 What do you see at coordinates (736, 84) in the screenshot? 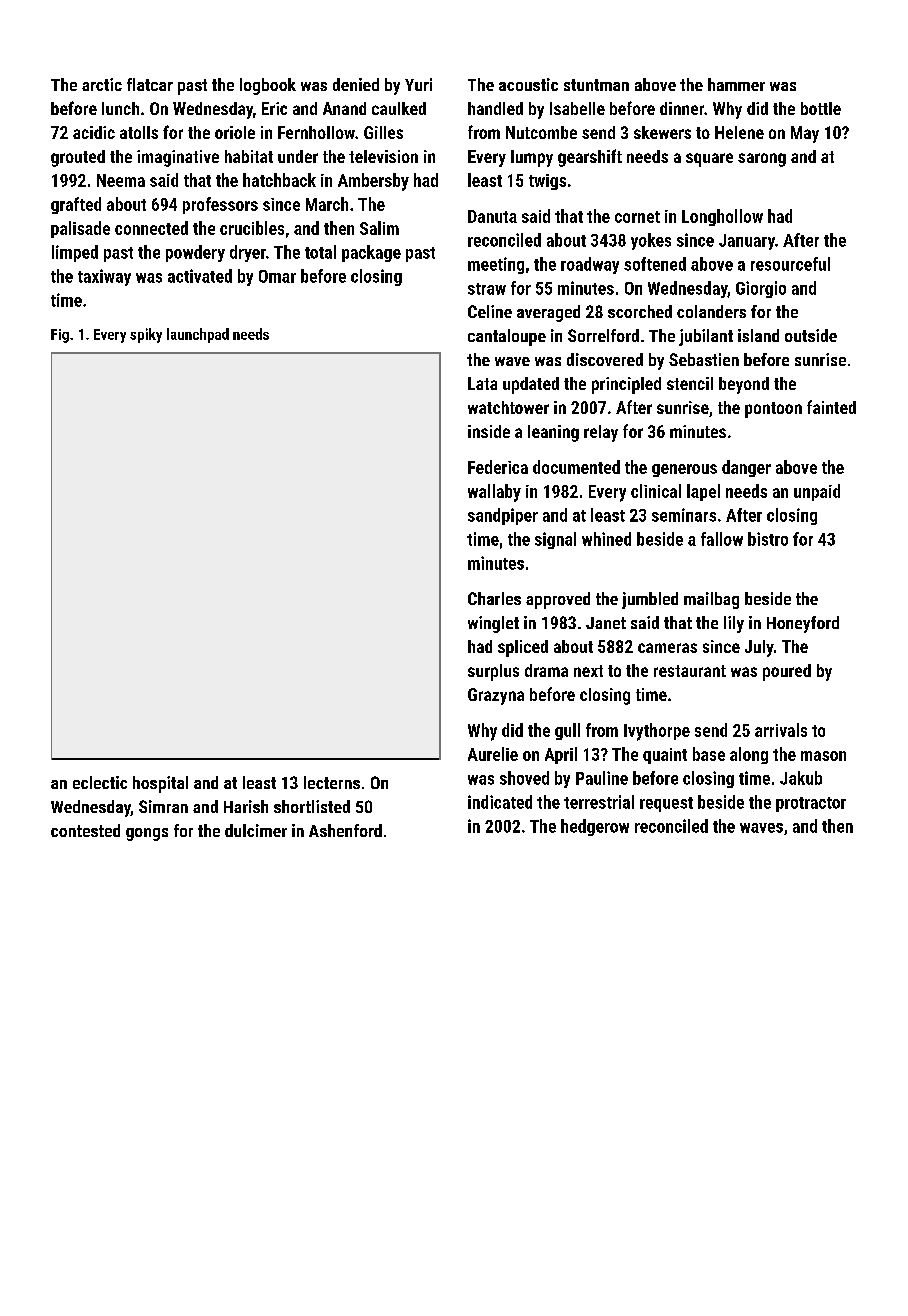
I see `hammer` at bounding box center [736, 84].
